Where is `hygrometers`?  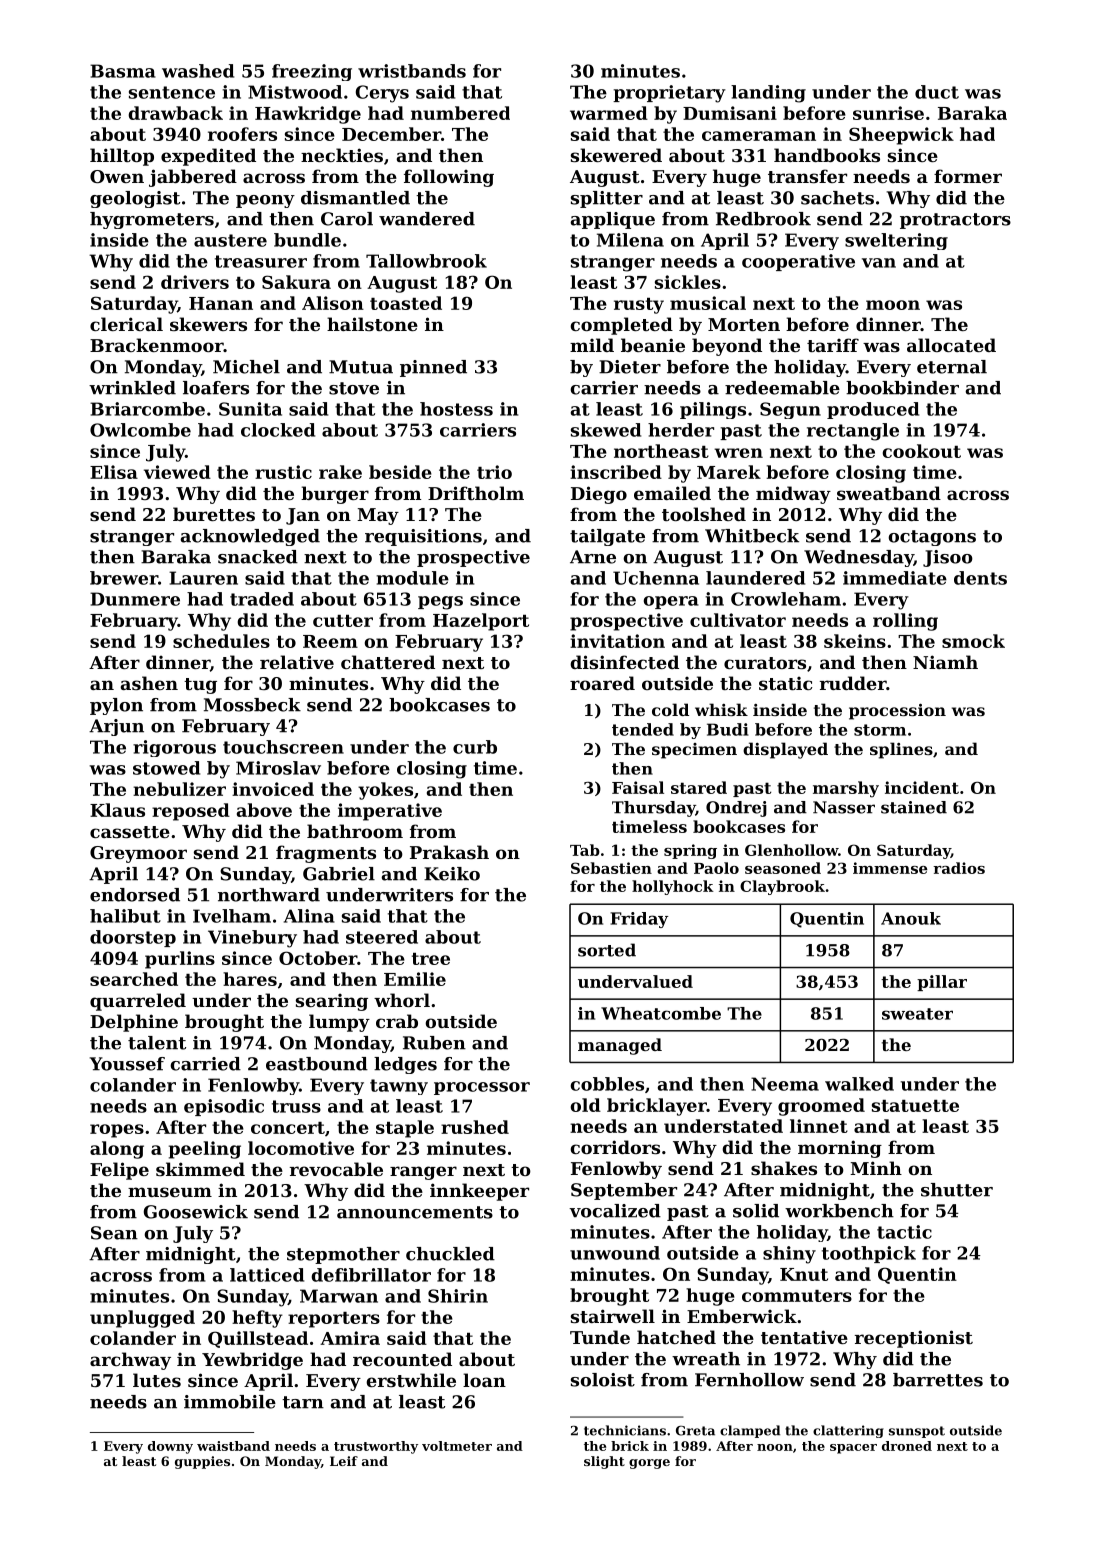 hygrometers is located at coordinates (152, 220).
